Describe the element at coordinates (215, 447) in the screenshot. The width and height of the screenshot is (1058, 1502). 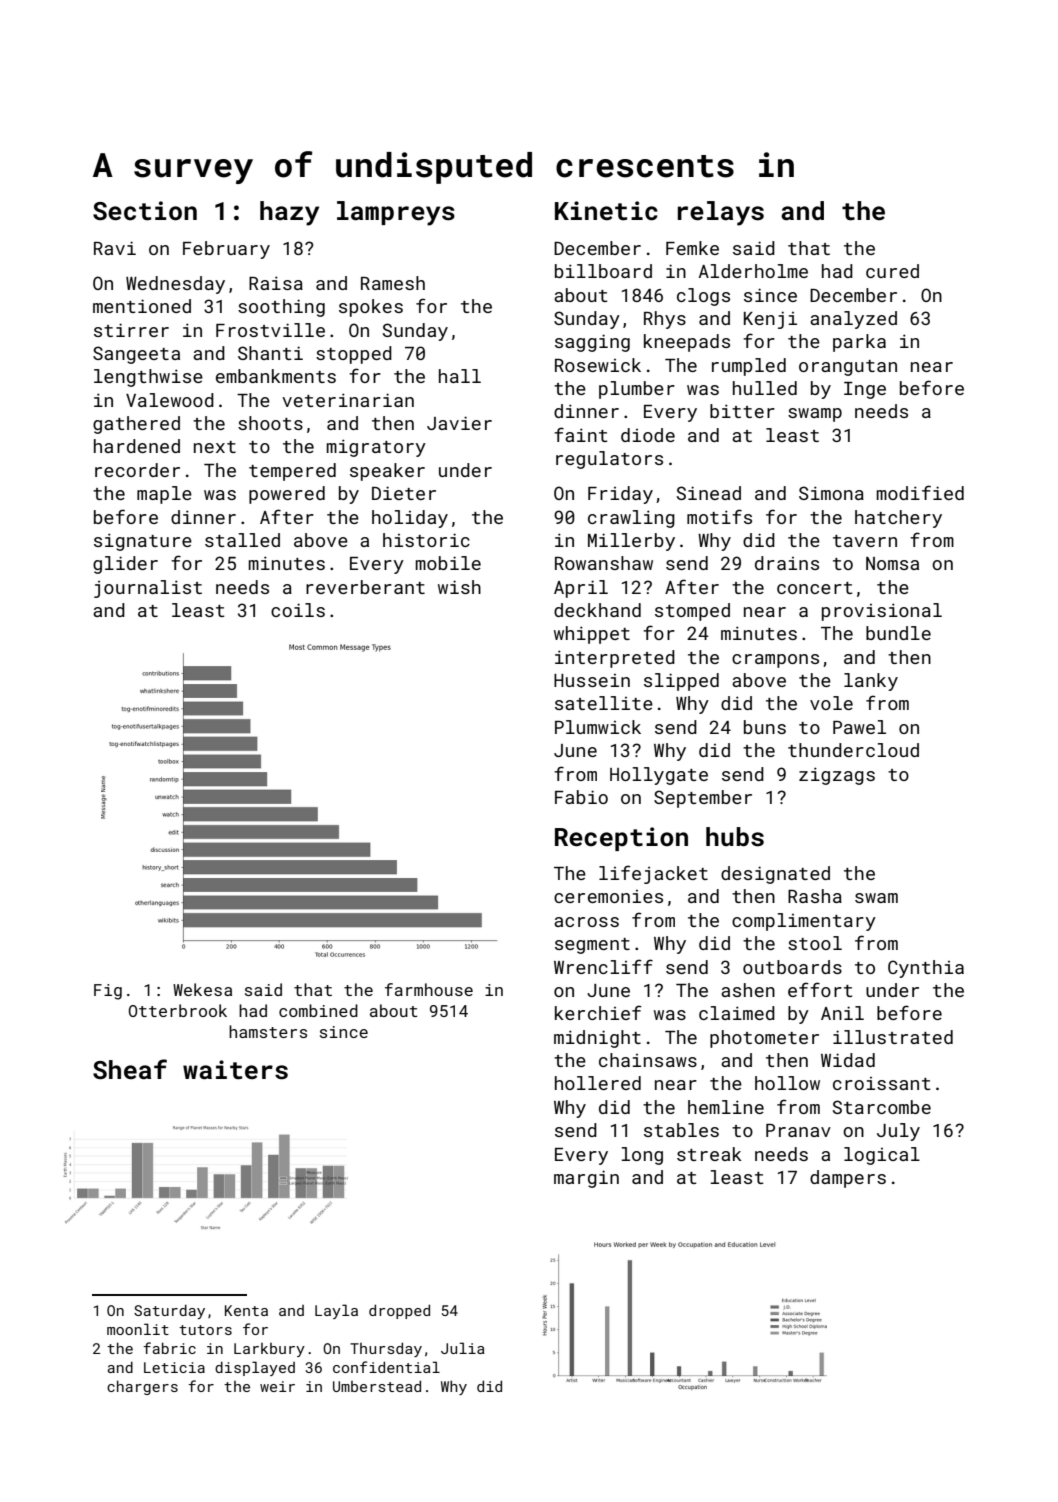
I see `next` at that location.
